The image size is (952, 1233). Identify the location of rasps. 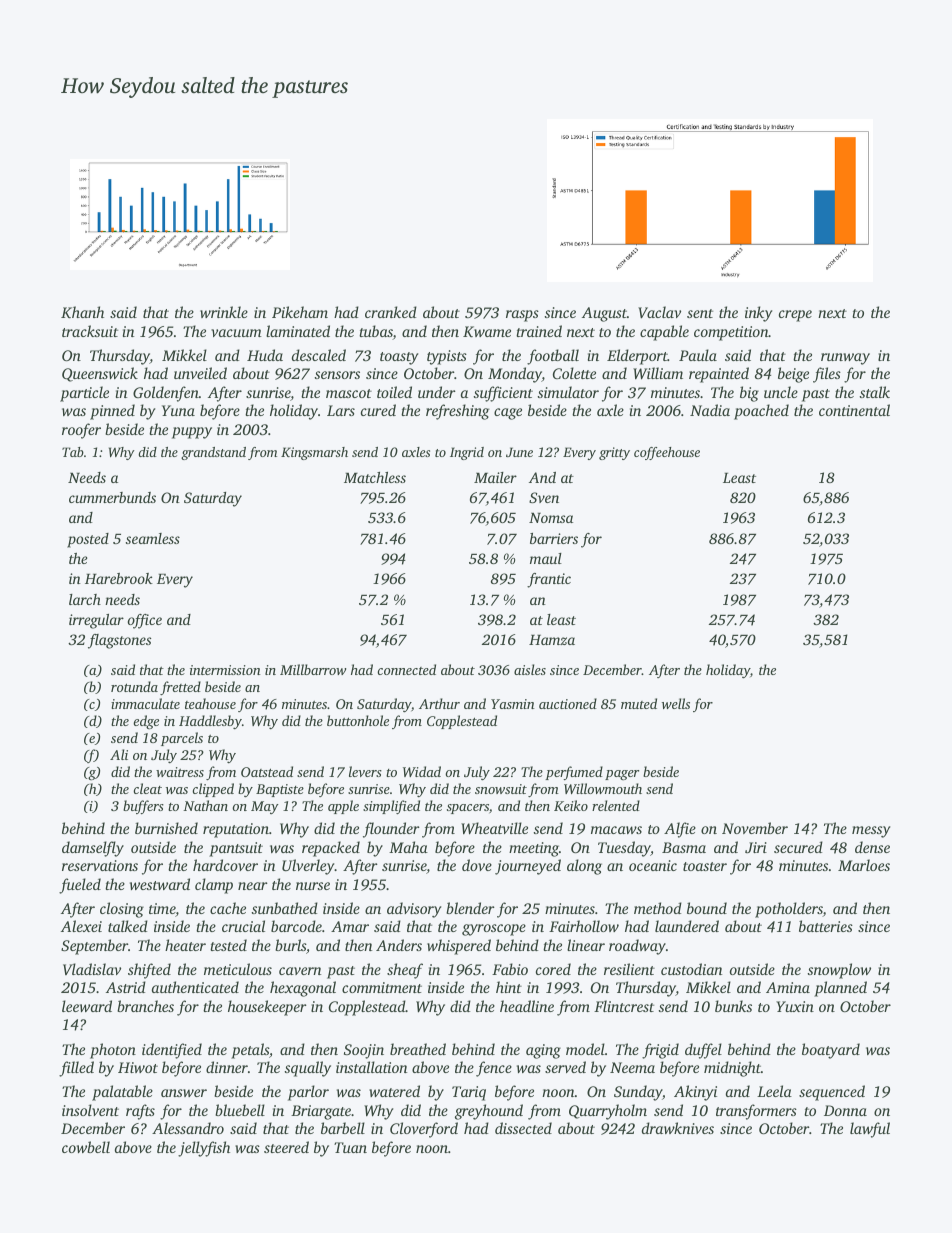
(522, 316).
